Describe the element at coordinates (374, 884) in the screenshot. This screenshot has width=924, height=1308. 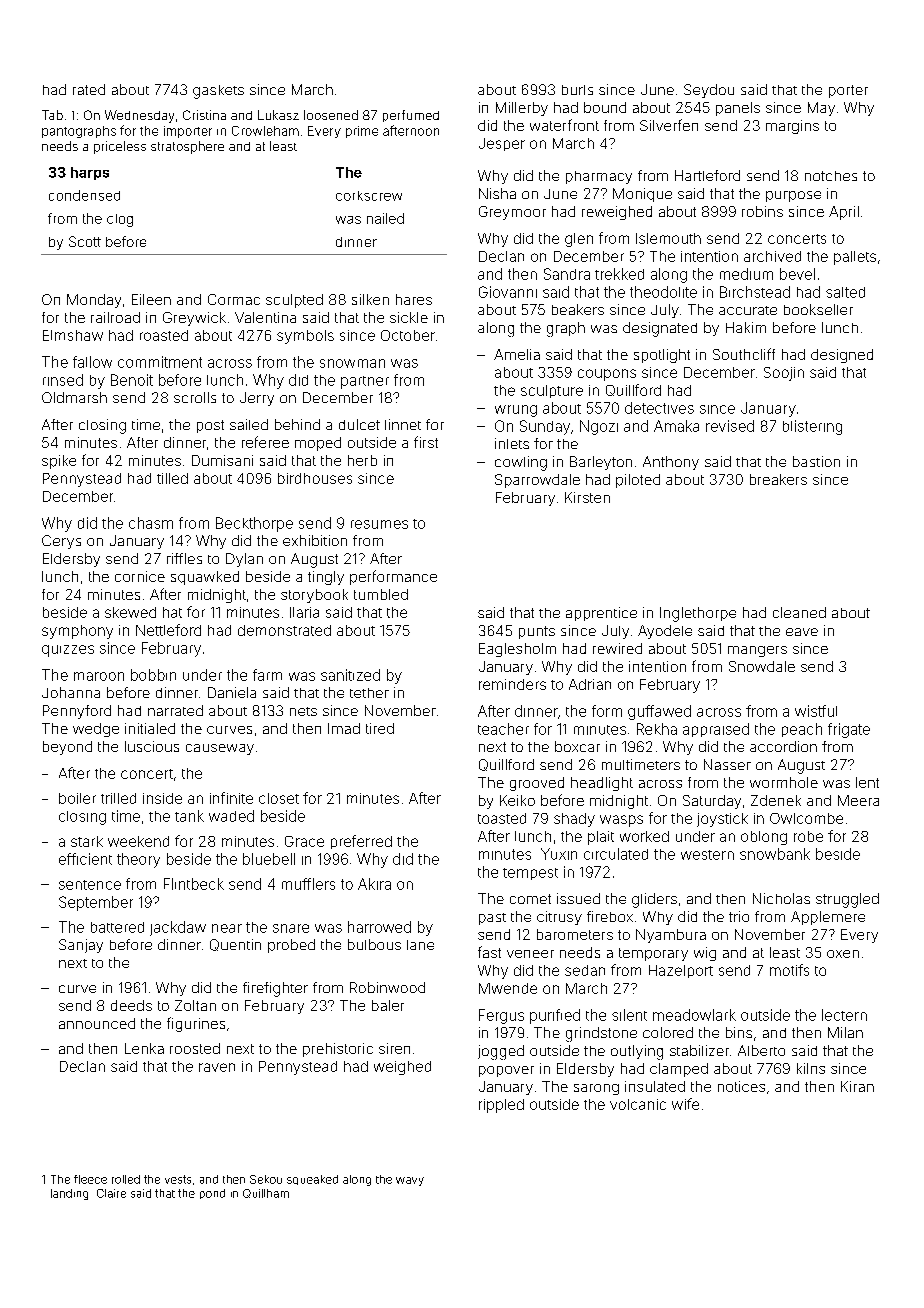
I see `Akira` at that location.
